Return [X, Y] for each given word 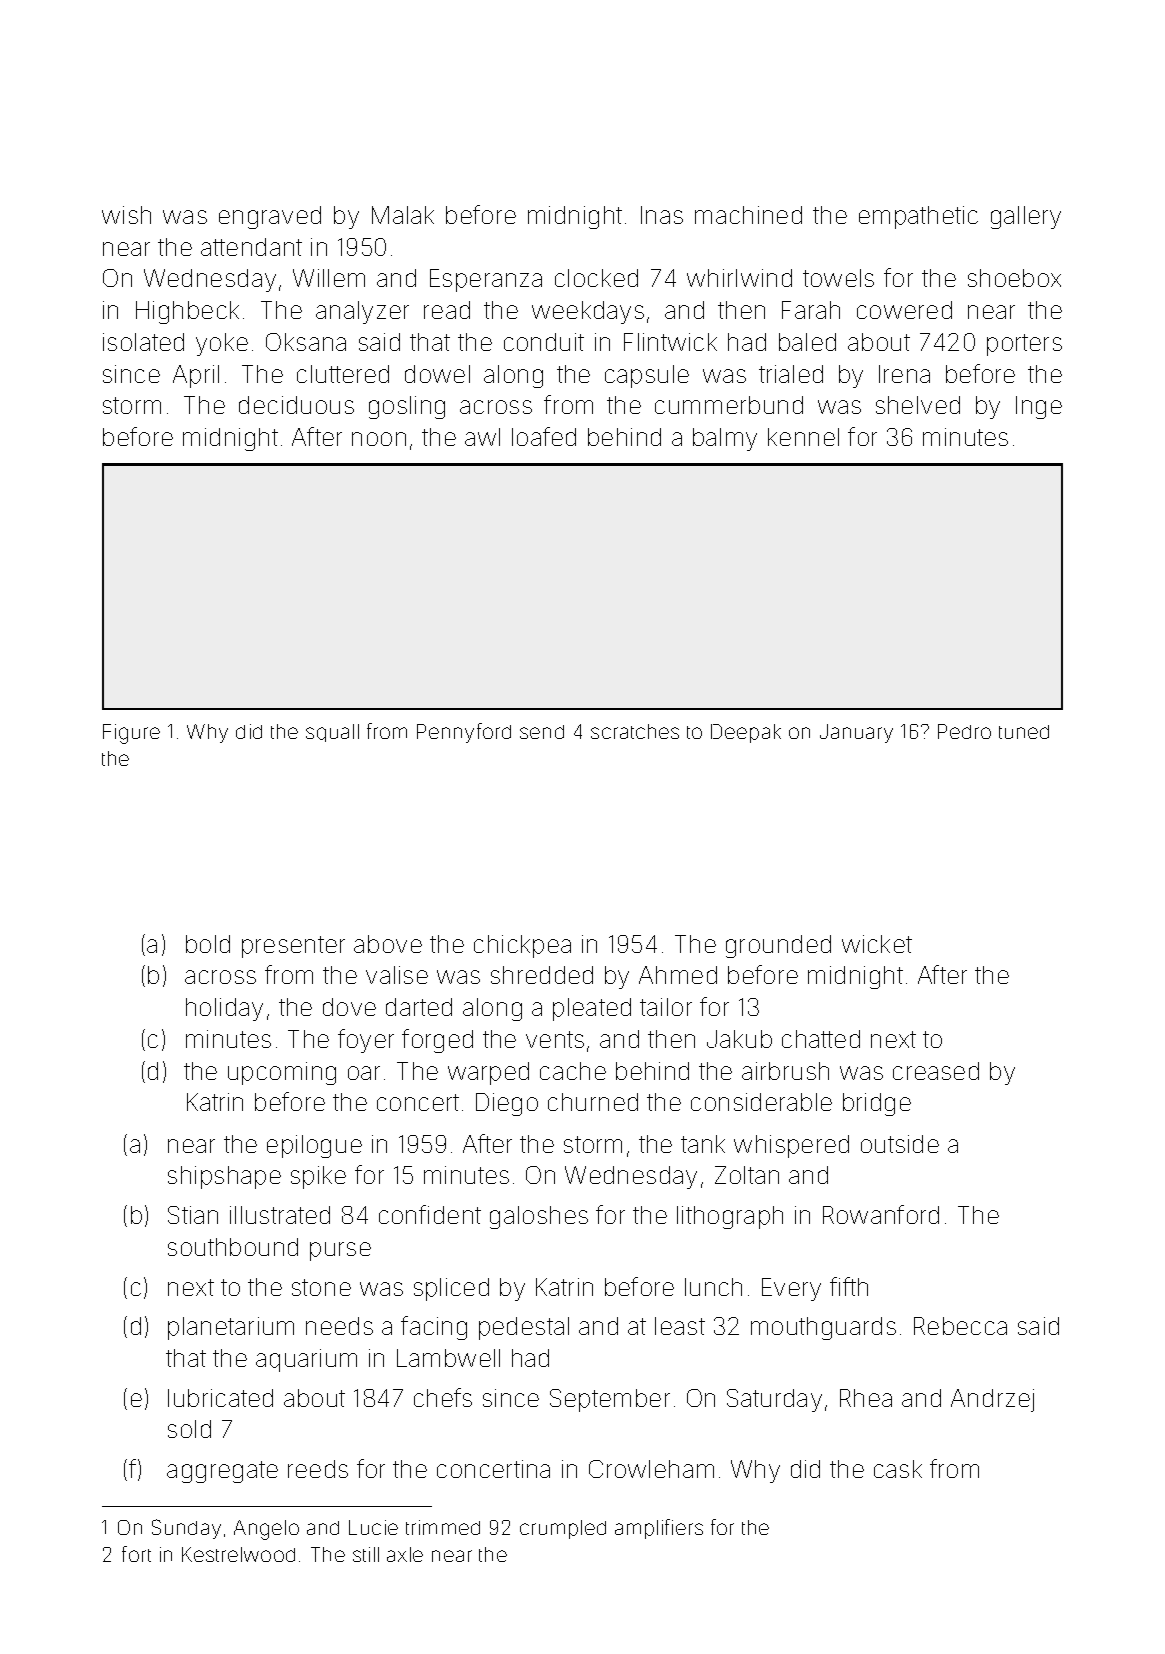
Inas [662, 215]
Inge [1039, 407]
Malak [403, 215]
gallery [1026, 217]
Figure [131, 734]
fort [136, 1554]
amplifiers [659, 1529]
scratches [635, 731]
